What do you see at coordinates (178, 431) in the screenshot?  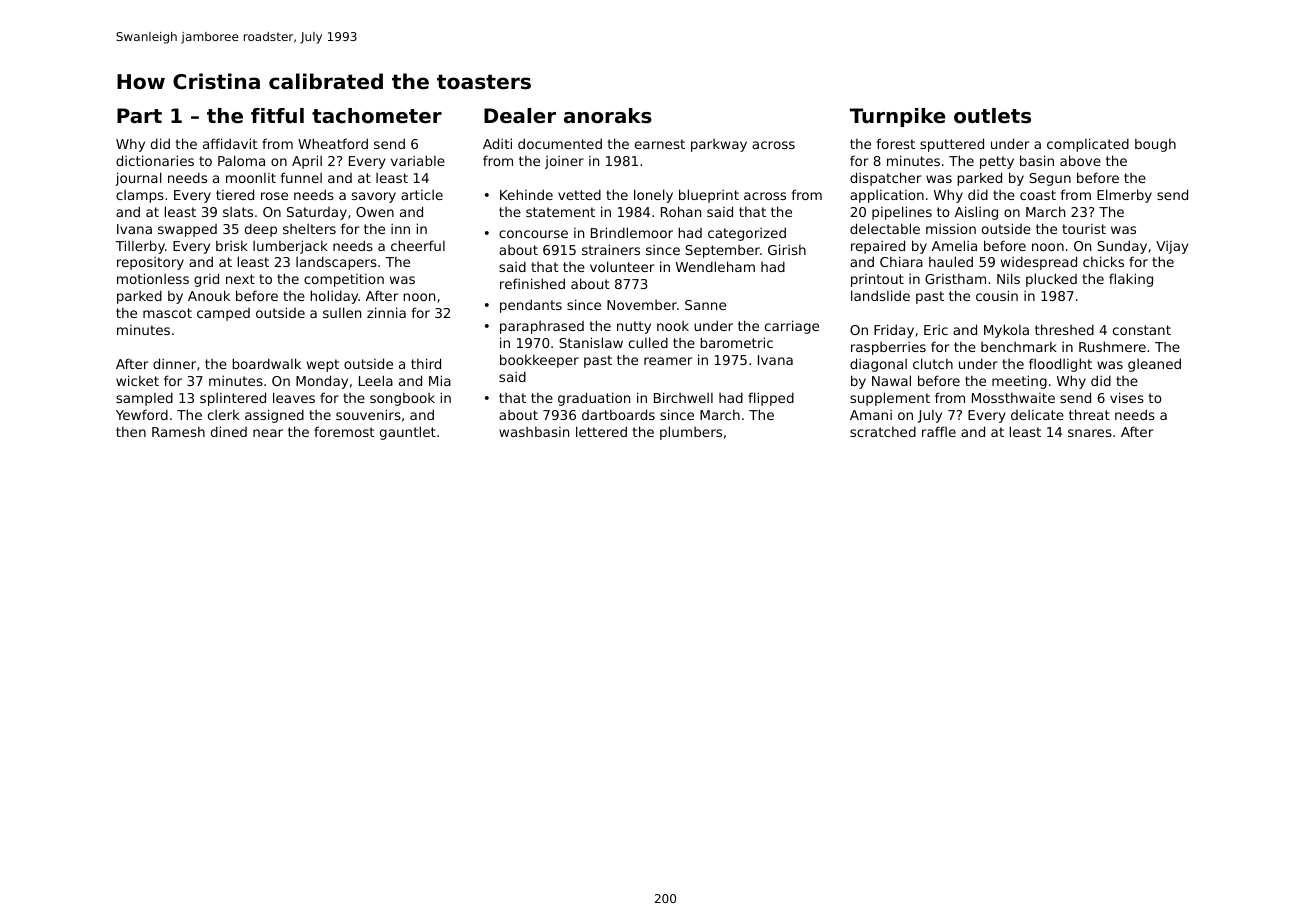 I see `Ramesh` at bounding box center [178, 431].
